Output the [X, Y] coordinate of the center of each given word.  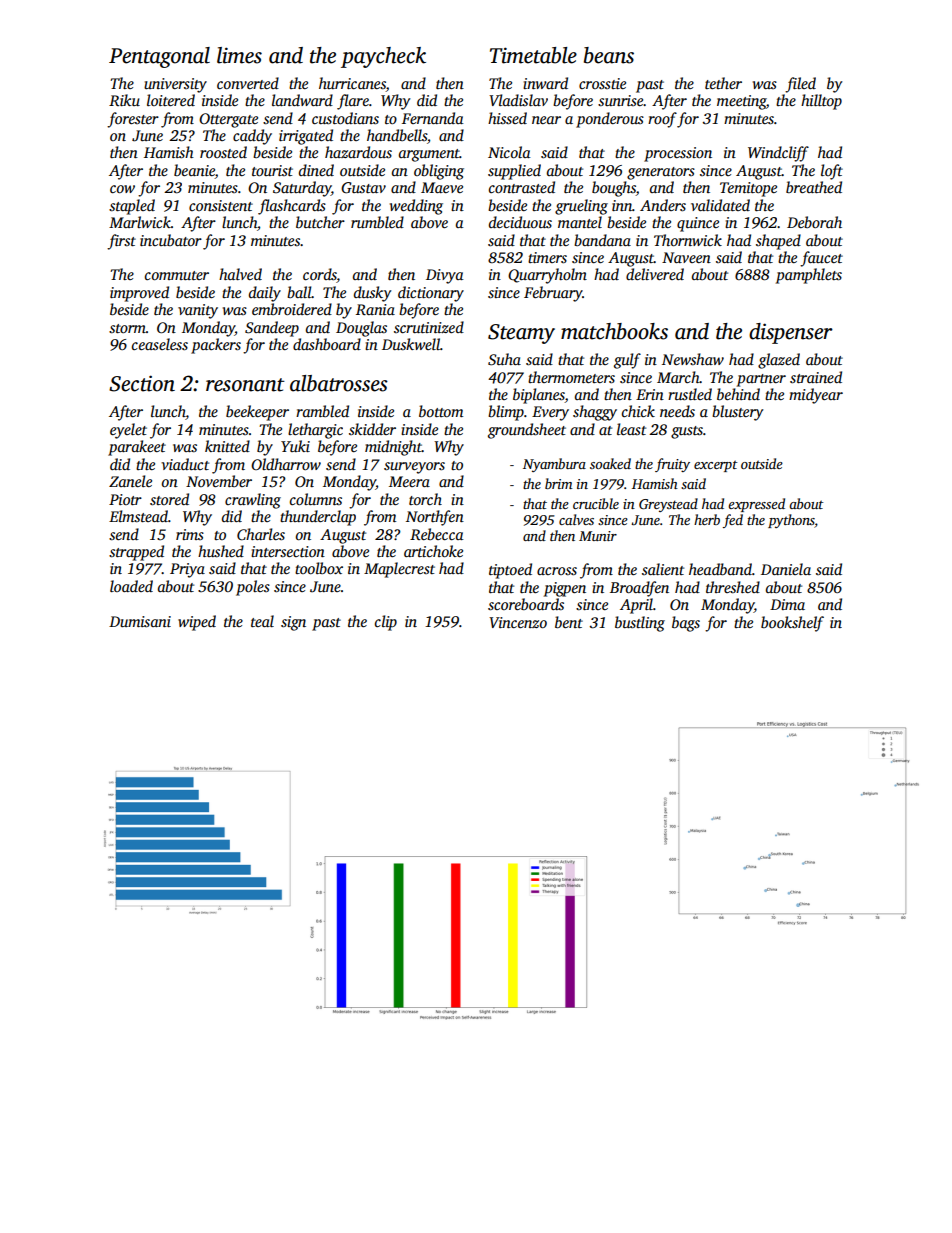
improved [139, 294]
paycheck [383, 57]
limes [239, 55]
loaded [131, 586]
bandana [602, 240]
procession [678, 154]
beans [609, 55]
